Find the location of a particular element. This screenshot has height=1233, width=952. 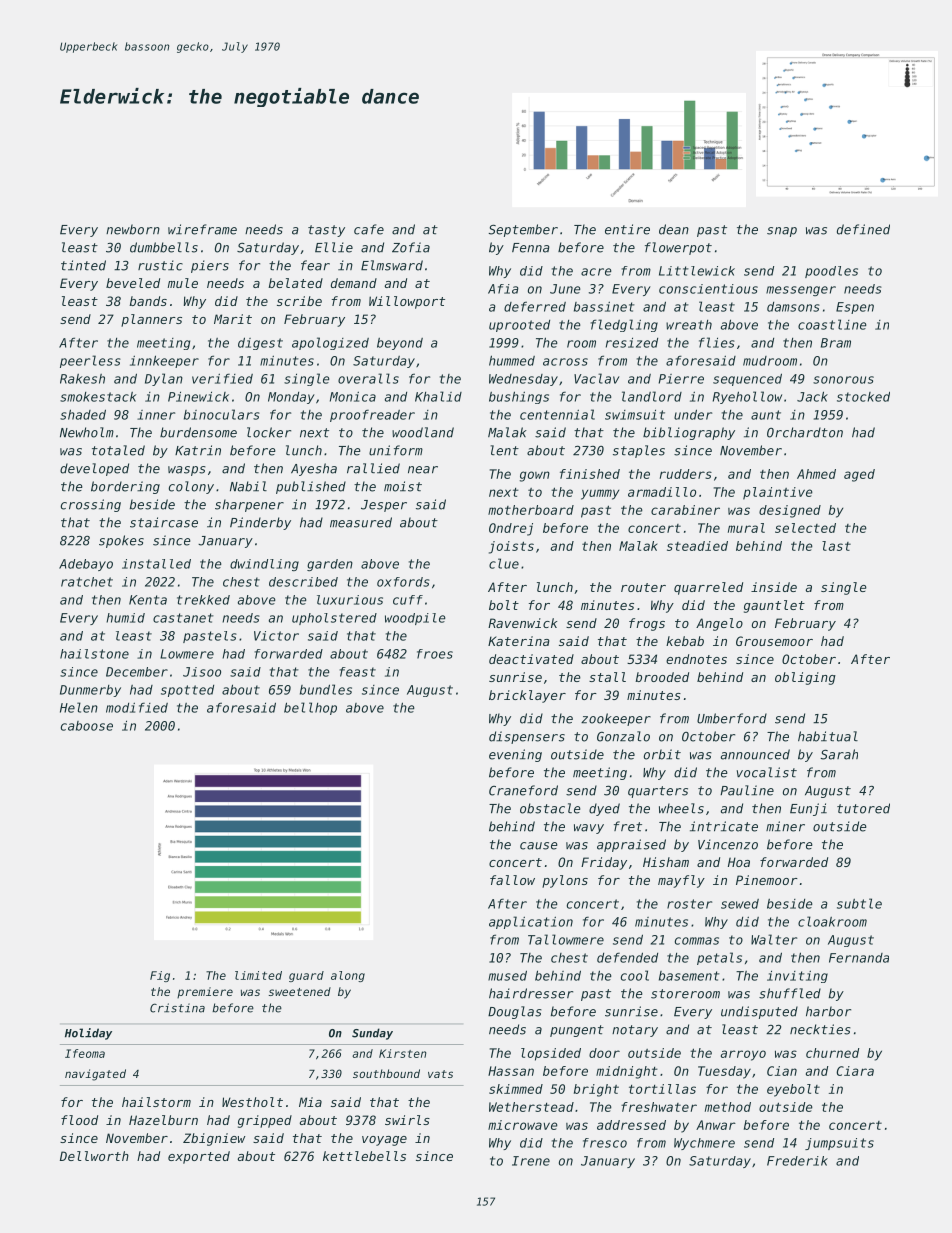

kettlebells is located at coordinates (364, 1156).
